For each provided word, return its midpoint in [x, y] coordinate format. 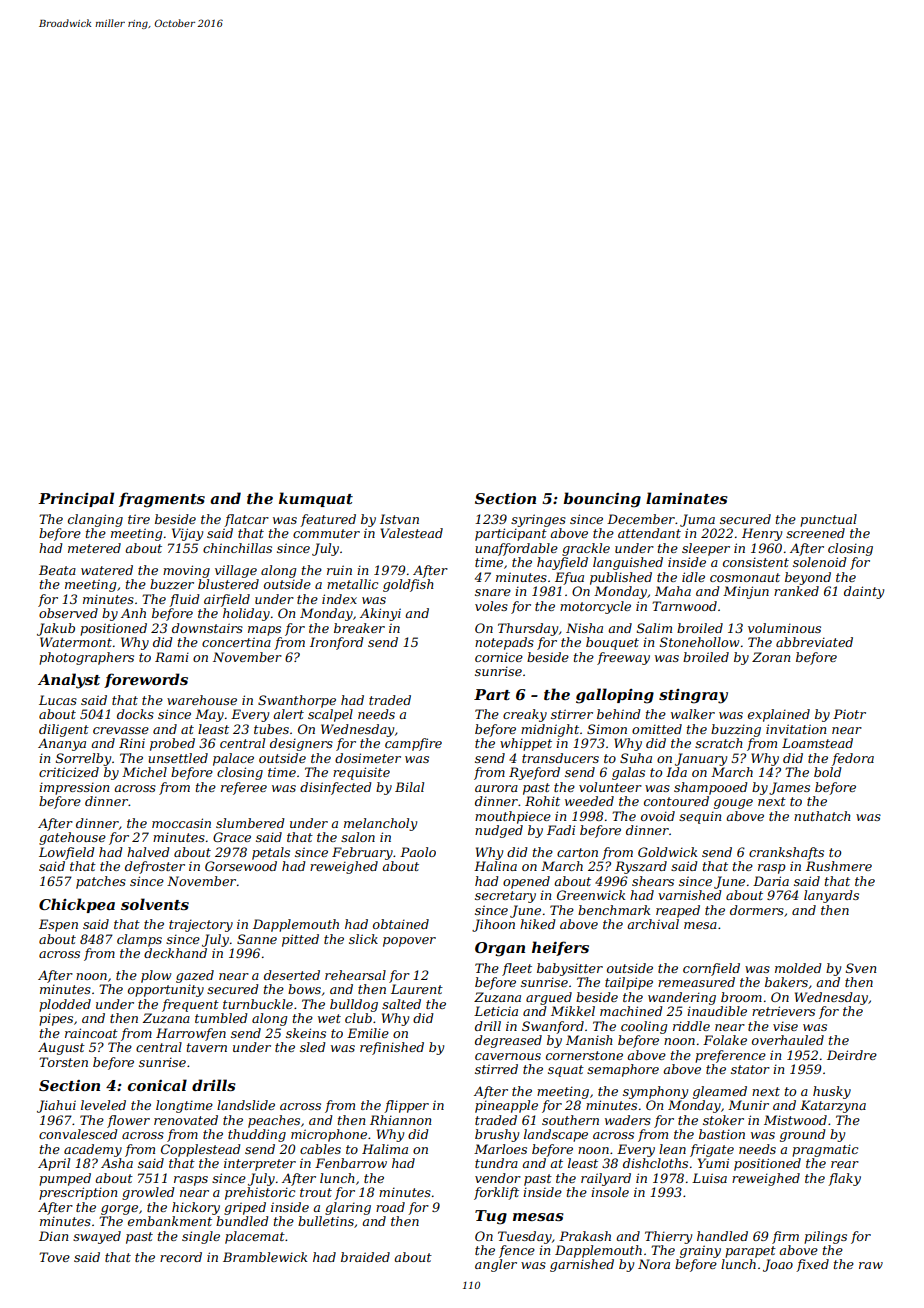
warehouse [202, 700]
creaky [525, 715]
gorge [119, 1210]
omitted [657, 729]
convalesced [78, 1134]
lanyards [831, 896]
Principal [76, 499]
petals [271, 853]
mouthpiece [513, 817]
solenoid [820, 562]
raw [871, 1265]
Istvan [399, 519]
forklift [496, 1193]
